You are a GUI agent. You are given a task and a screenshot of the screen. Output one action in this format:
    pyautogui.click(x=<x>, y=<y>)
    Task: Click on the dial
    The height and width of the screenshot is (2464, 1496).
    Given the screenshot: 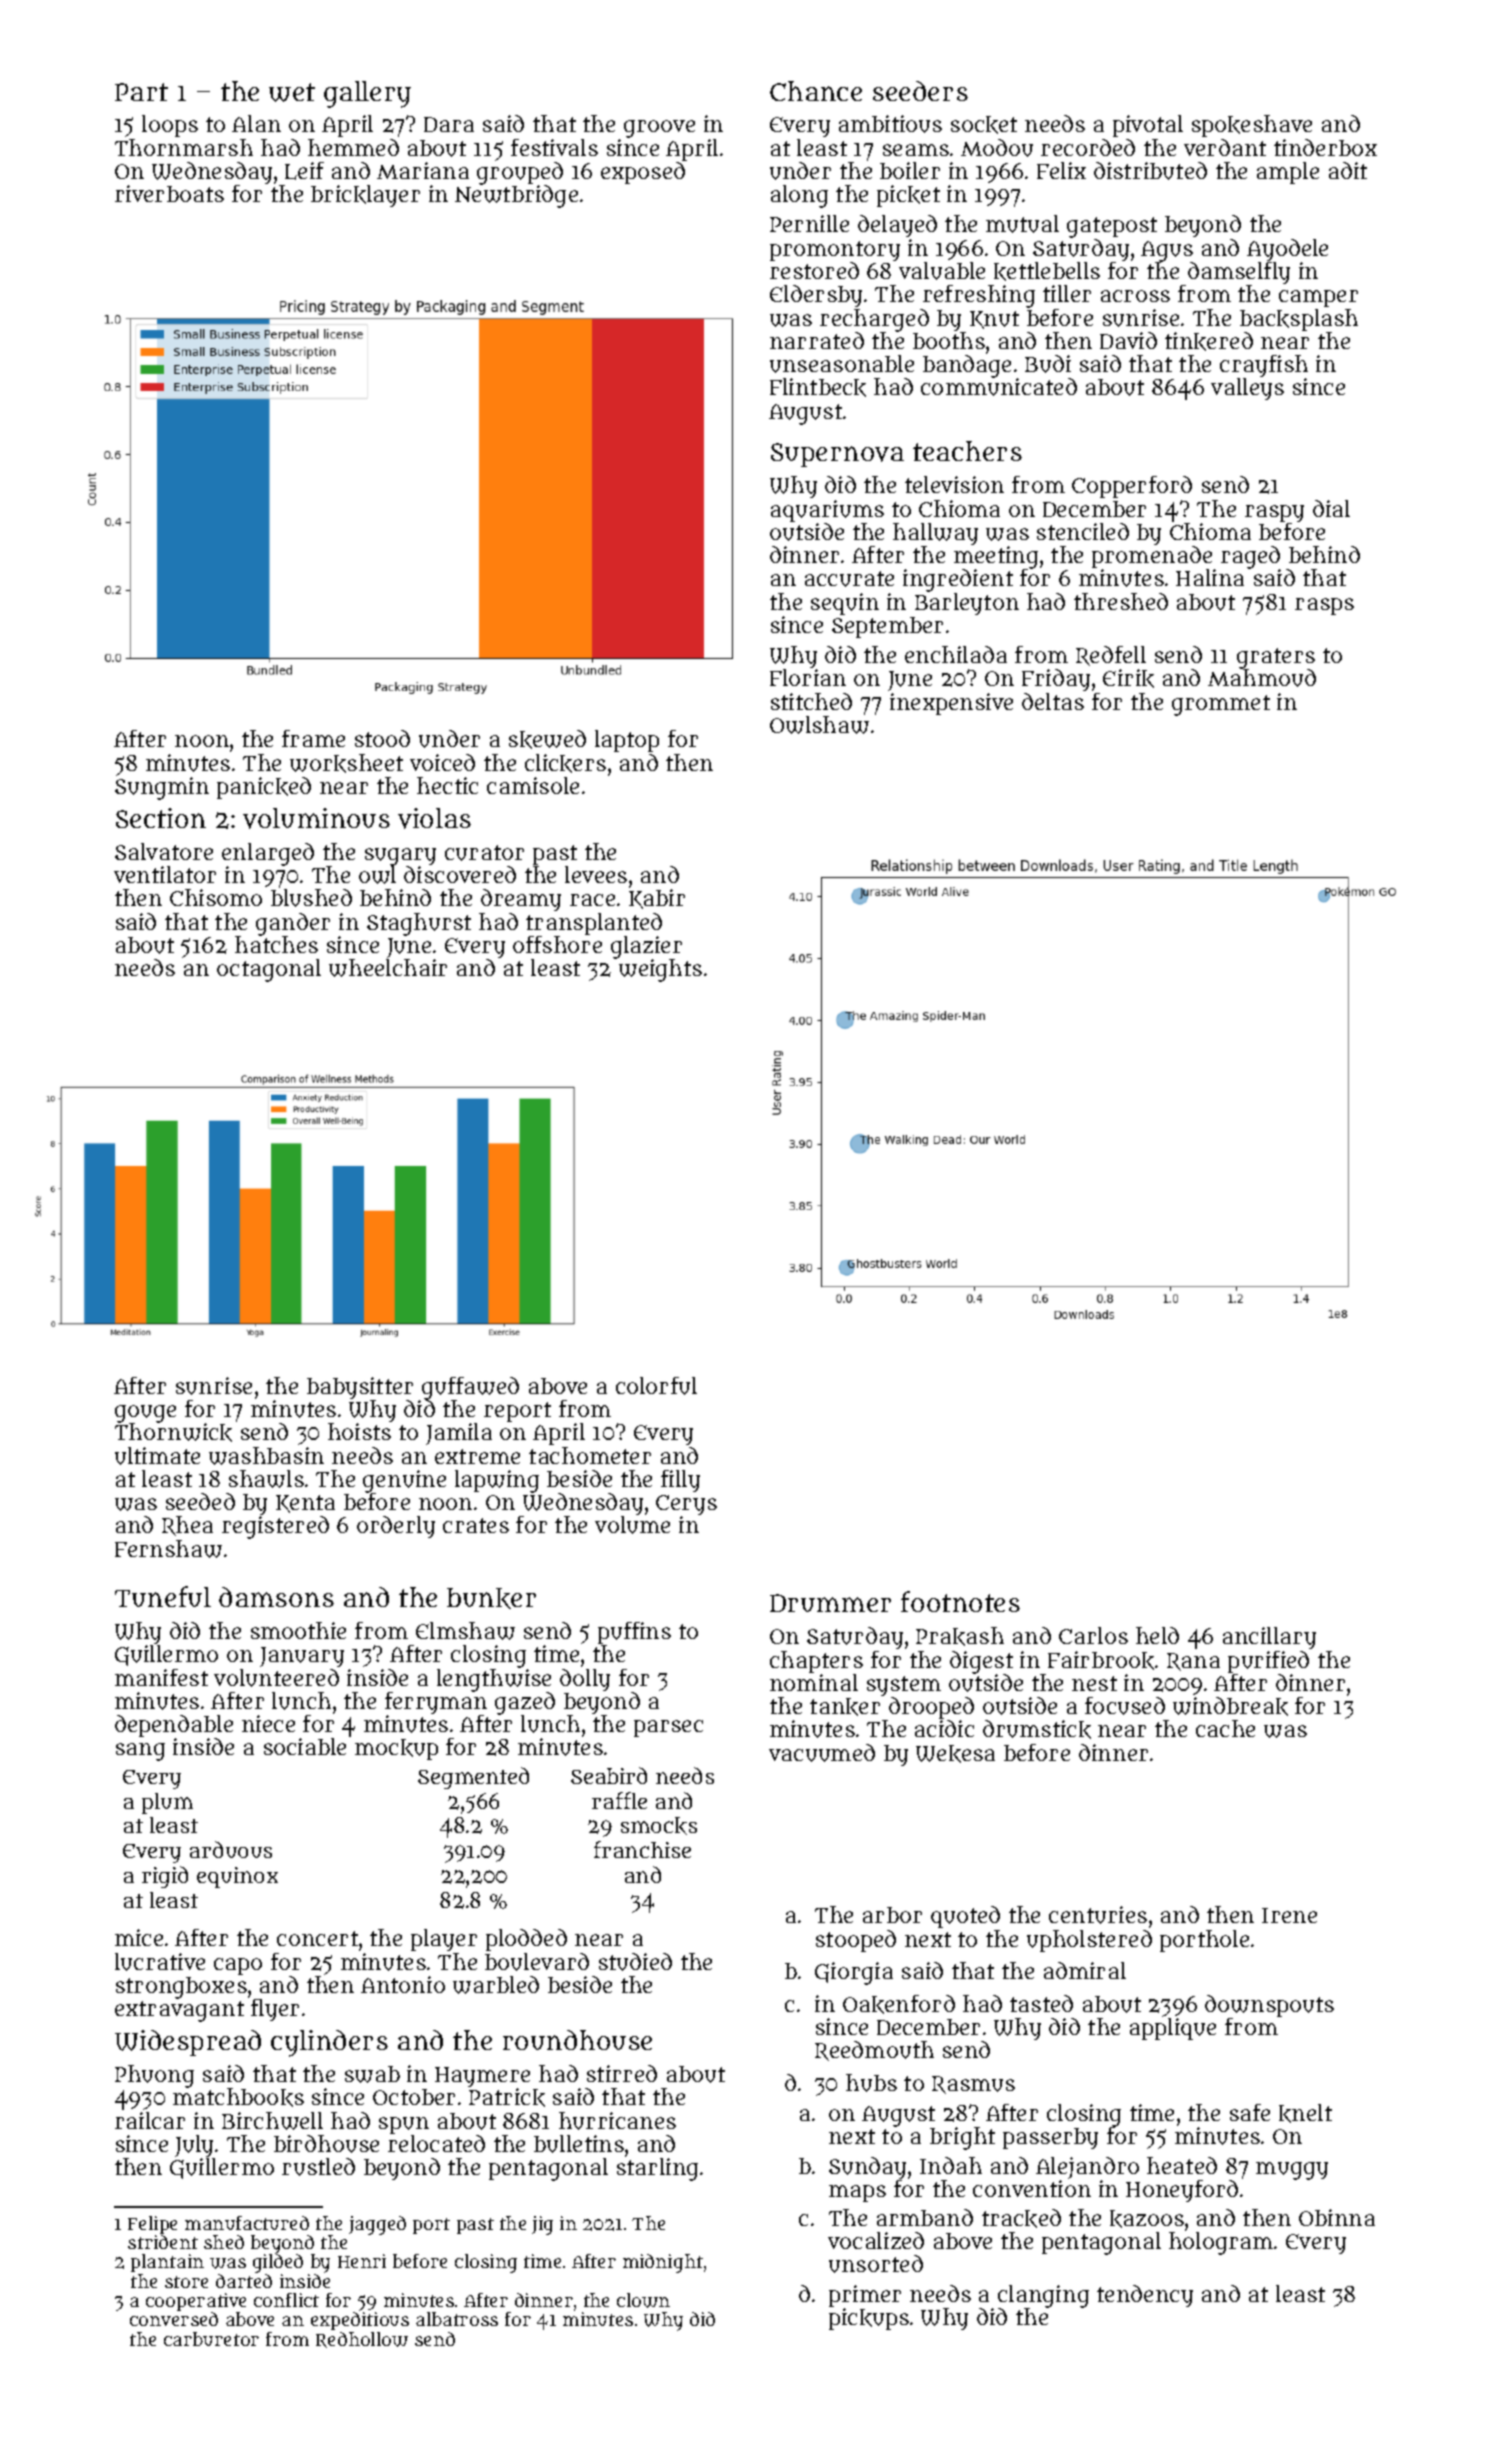 What is the action you would take?
    pyautogui.click(x=1331, y=508)
